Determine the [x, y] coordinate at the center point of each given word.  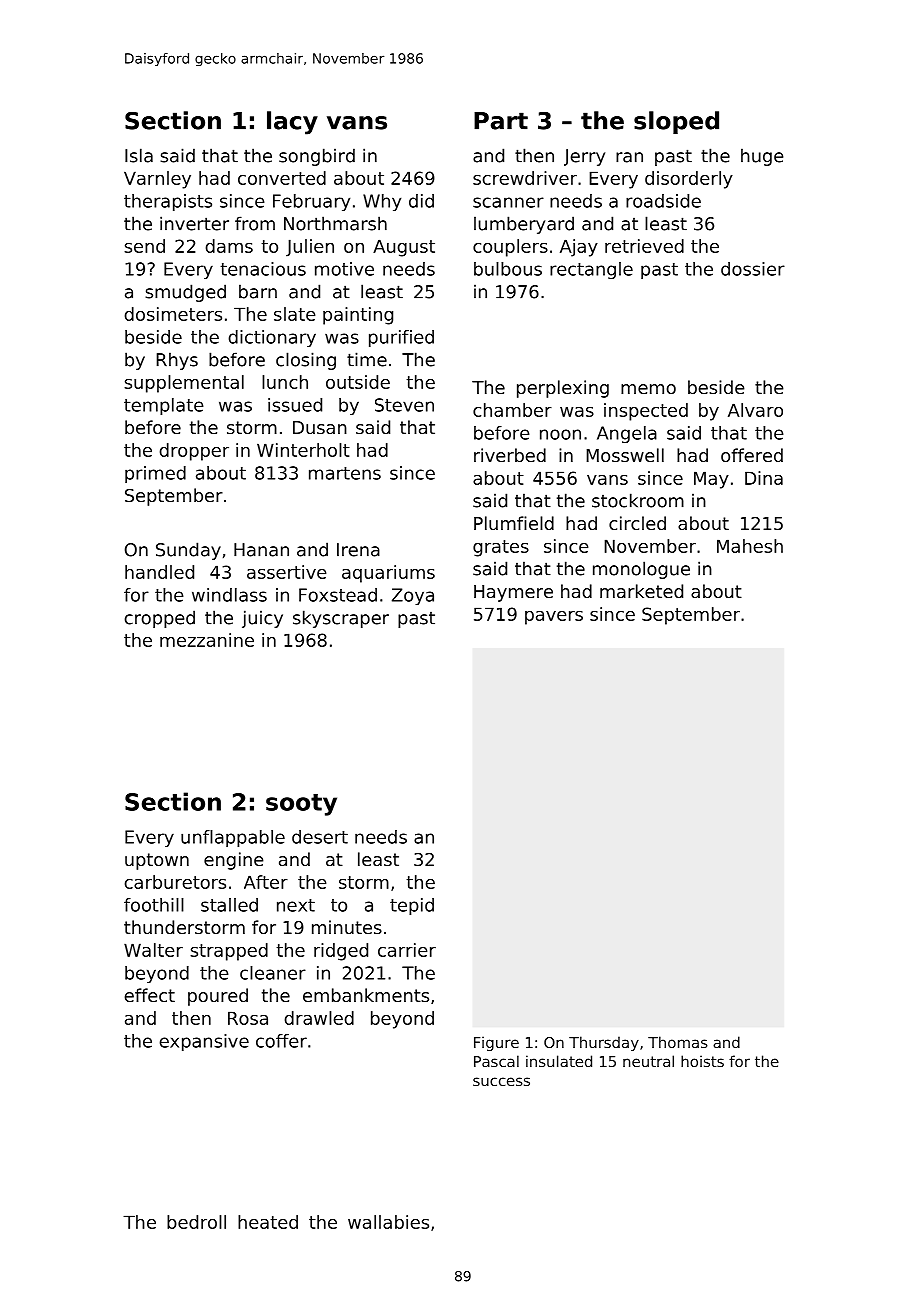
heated [268, 1222]
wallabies [388, 1222]
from [255, 223]
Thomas [678, 1042]
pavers [554, 618]
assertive [287, 572]
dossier [753, 269]
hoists [702, 1061]
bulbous [508, 269]
